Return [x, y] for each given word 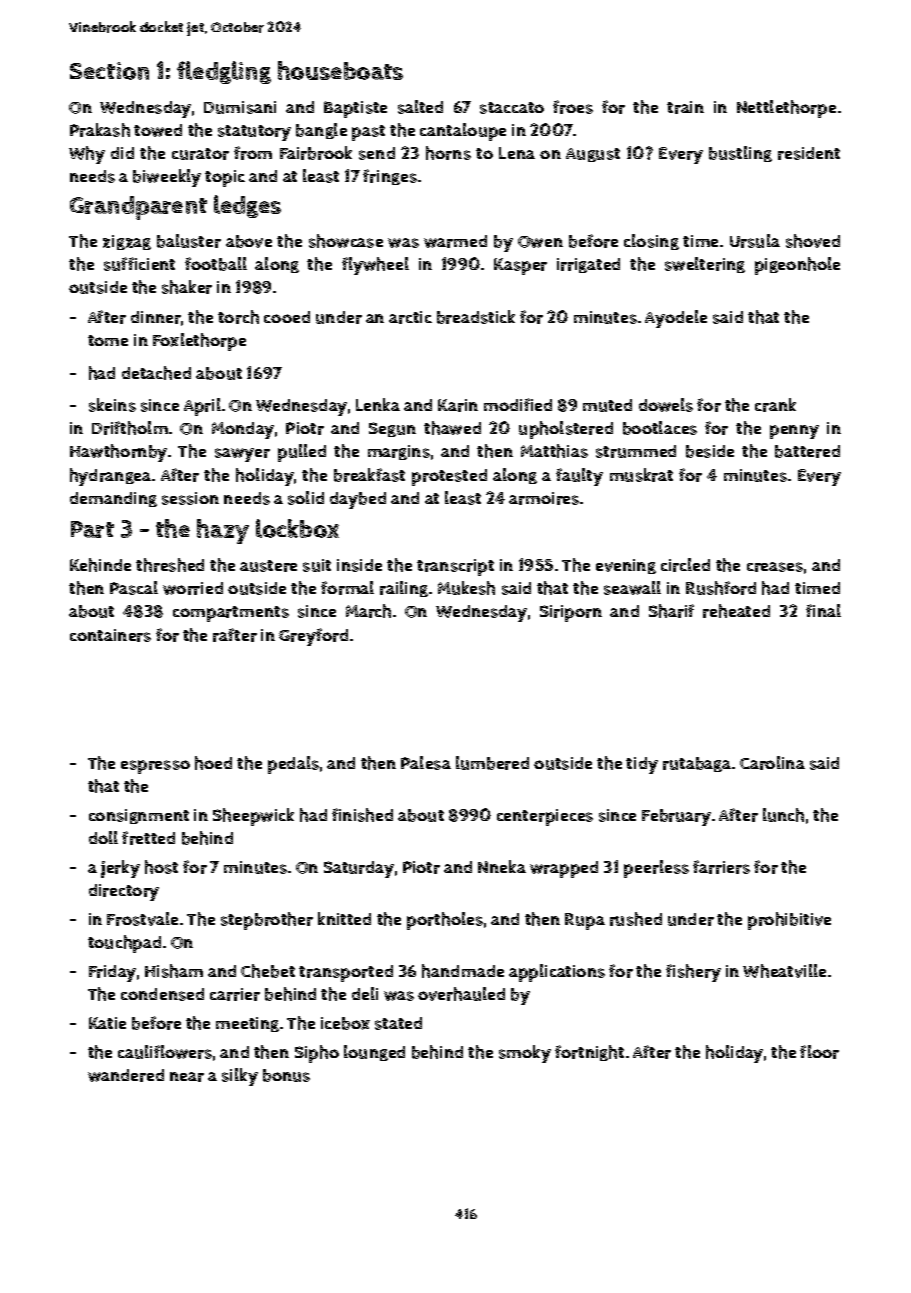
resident [809, 153]
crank [775, 405]
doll [103, 837]
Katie [107, 1023]
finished [362, 815]
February [676, 817]
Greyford [313, 637]
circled [685, 565]
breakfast [369, 475]
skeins [112, 405]
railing [404, 589]
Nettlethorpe [786, 109]
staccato [512, 108]
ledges [247, 206]
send [377, 153]
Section [109, 71]
